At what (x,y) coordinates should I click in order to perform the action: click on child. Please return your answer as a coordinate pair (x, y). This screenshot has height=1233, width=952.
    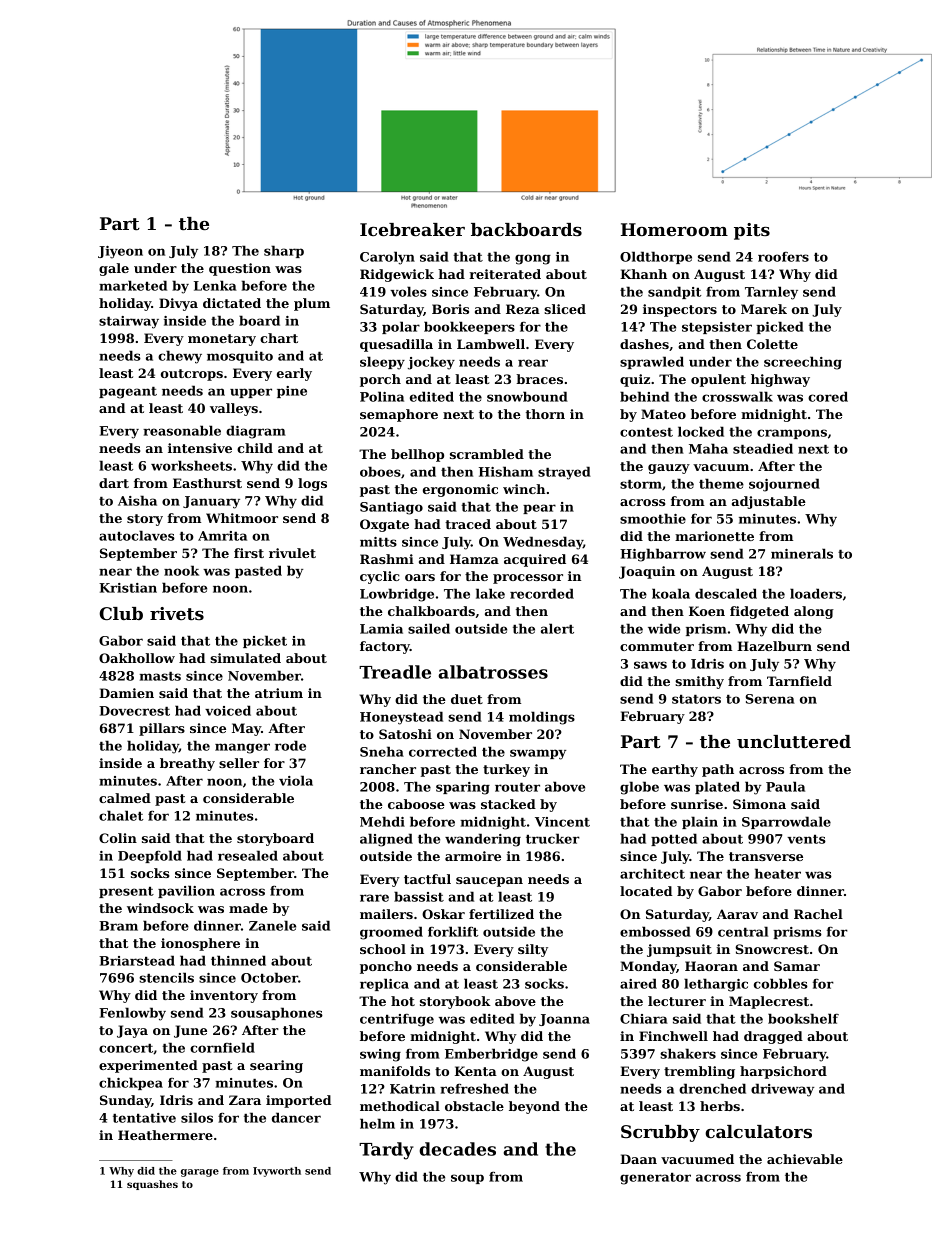
    Looking at the image, I should click on (255, 448).
